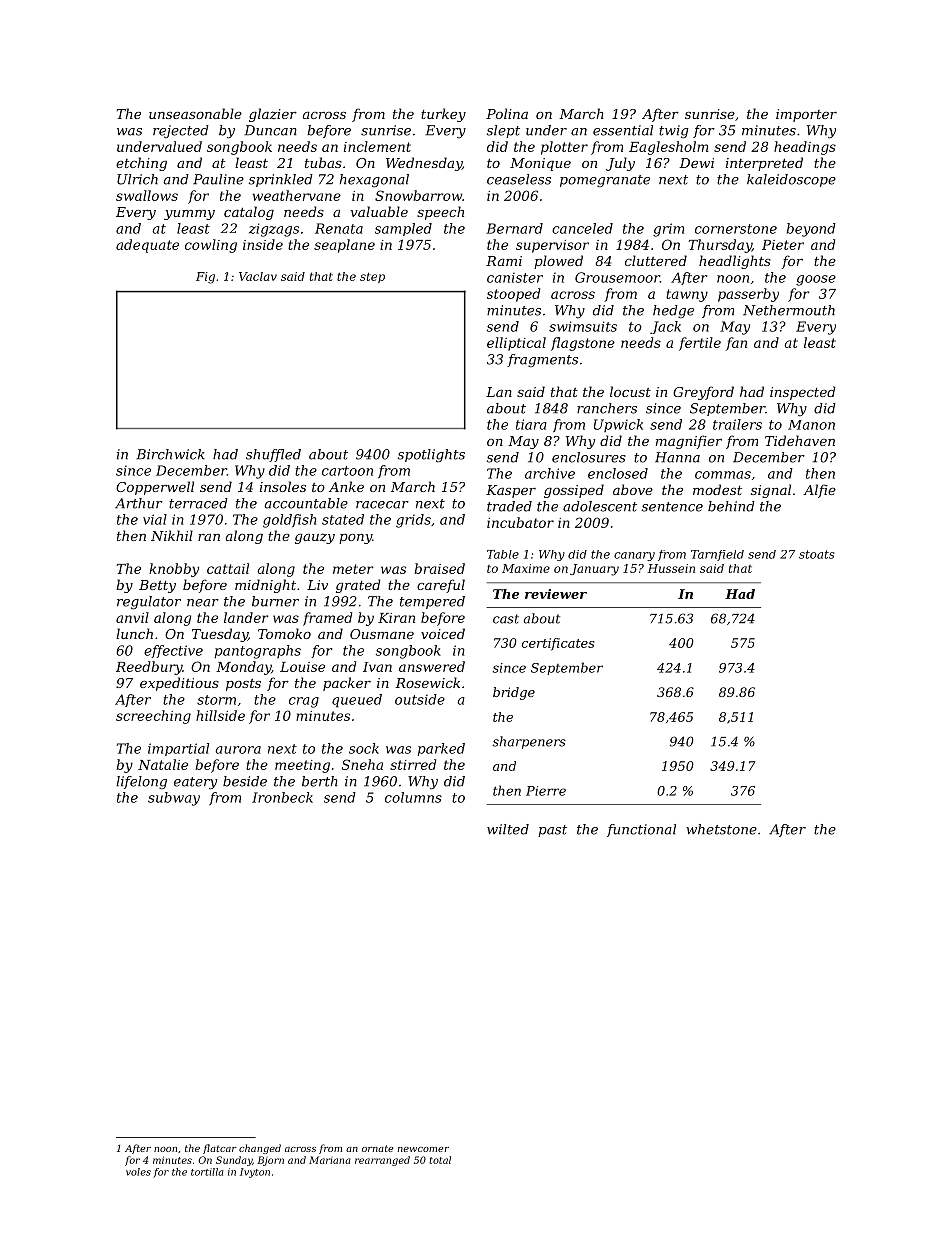  Describe the element at coordinates (423, 1149) in the image. I see `newcomer` at that location.
